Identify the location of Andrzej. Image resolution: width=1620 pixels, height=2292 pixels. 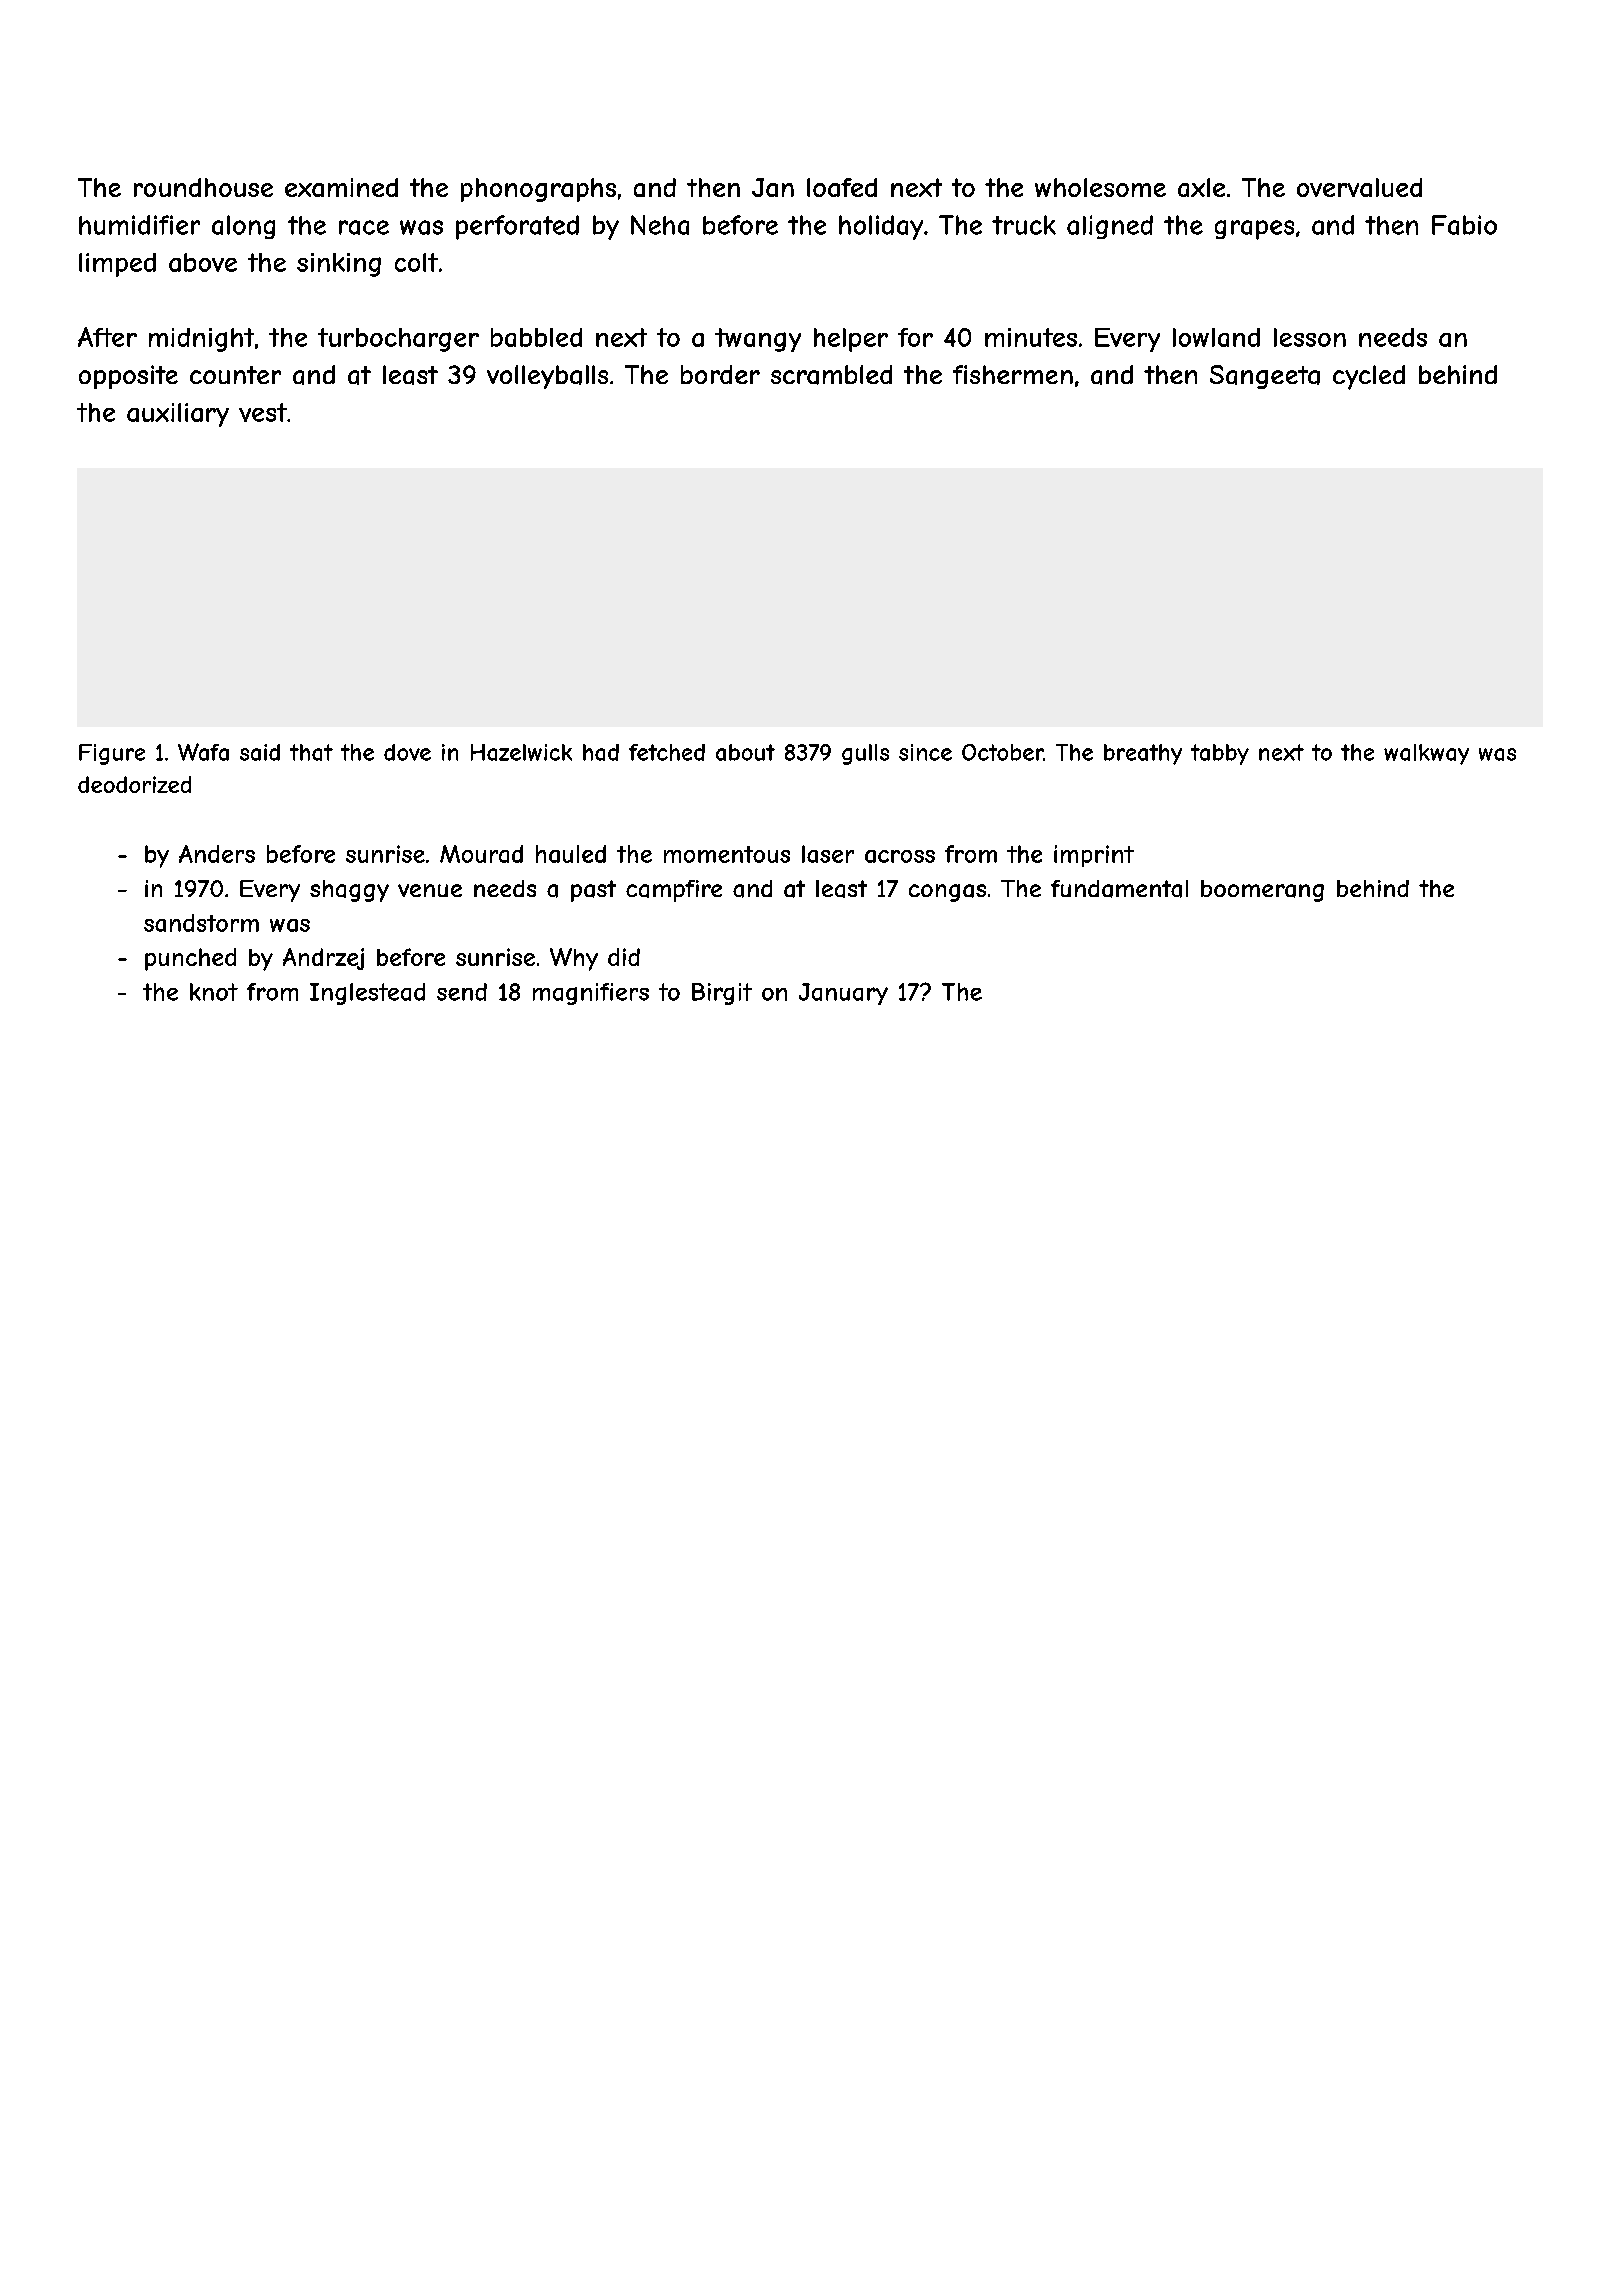
(323, 959).
